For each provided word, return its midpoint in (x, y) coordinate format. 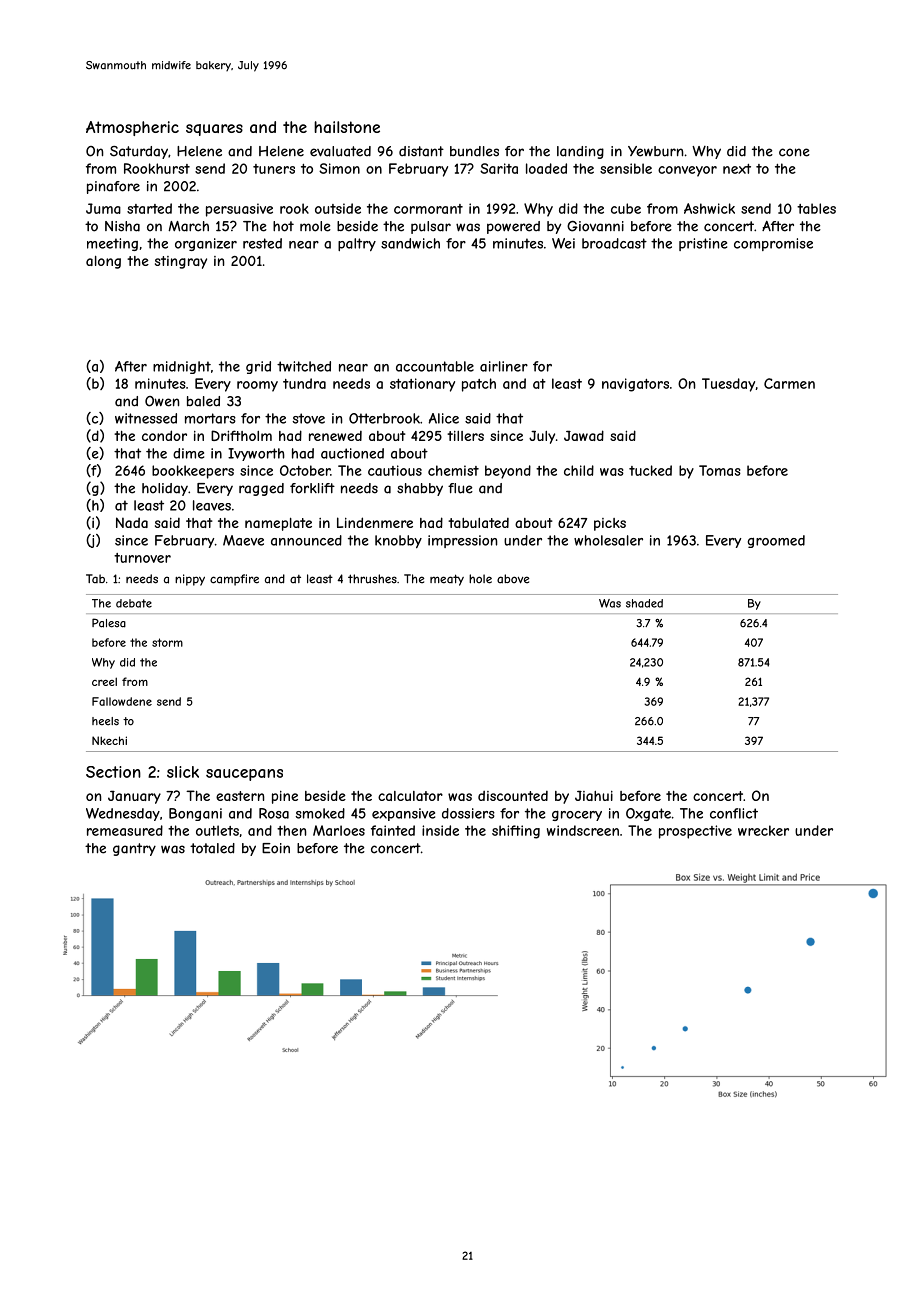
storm (167, 642)
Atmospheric (132, 128)
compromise (773, 244)
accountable (435, 366)
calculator (410, 796)
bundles (474, 151)
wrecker (763, 830)
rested (262, 243)
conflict (734, 813)
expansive (403, 814)
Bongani (195, 814)
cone (794, 152)
